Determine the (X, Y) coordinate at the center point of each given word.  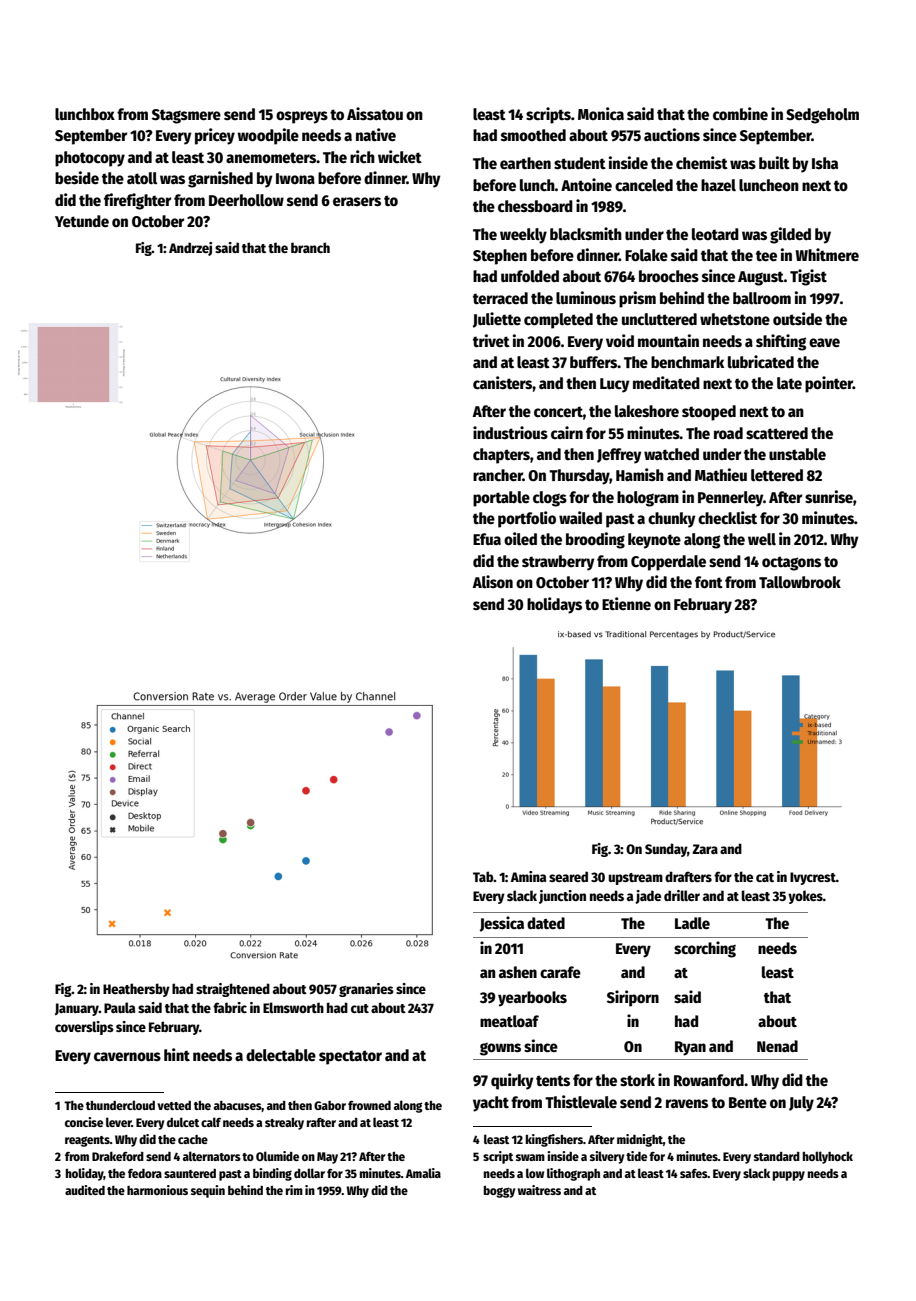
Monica (601, 113)
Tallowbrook (800, 582)
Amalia (423, 1173)
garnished (220, 179)
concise (84, 1122)
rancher (498, 475)
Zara (705, 849)
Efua (487, 539)
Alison (493, 581)
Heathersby (136, 990)
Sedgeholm (822, 116)
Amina (528, 876)
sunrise (829, 496)
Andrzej (190, 249)
